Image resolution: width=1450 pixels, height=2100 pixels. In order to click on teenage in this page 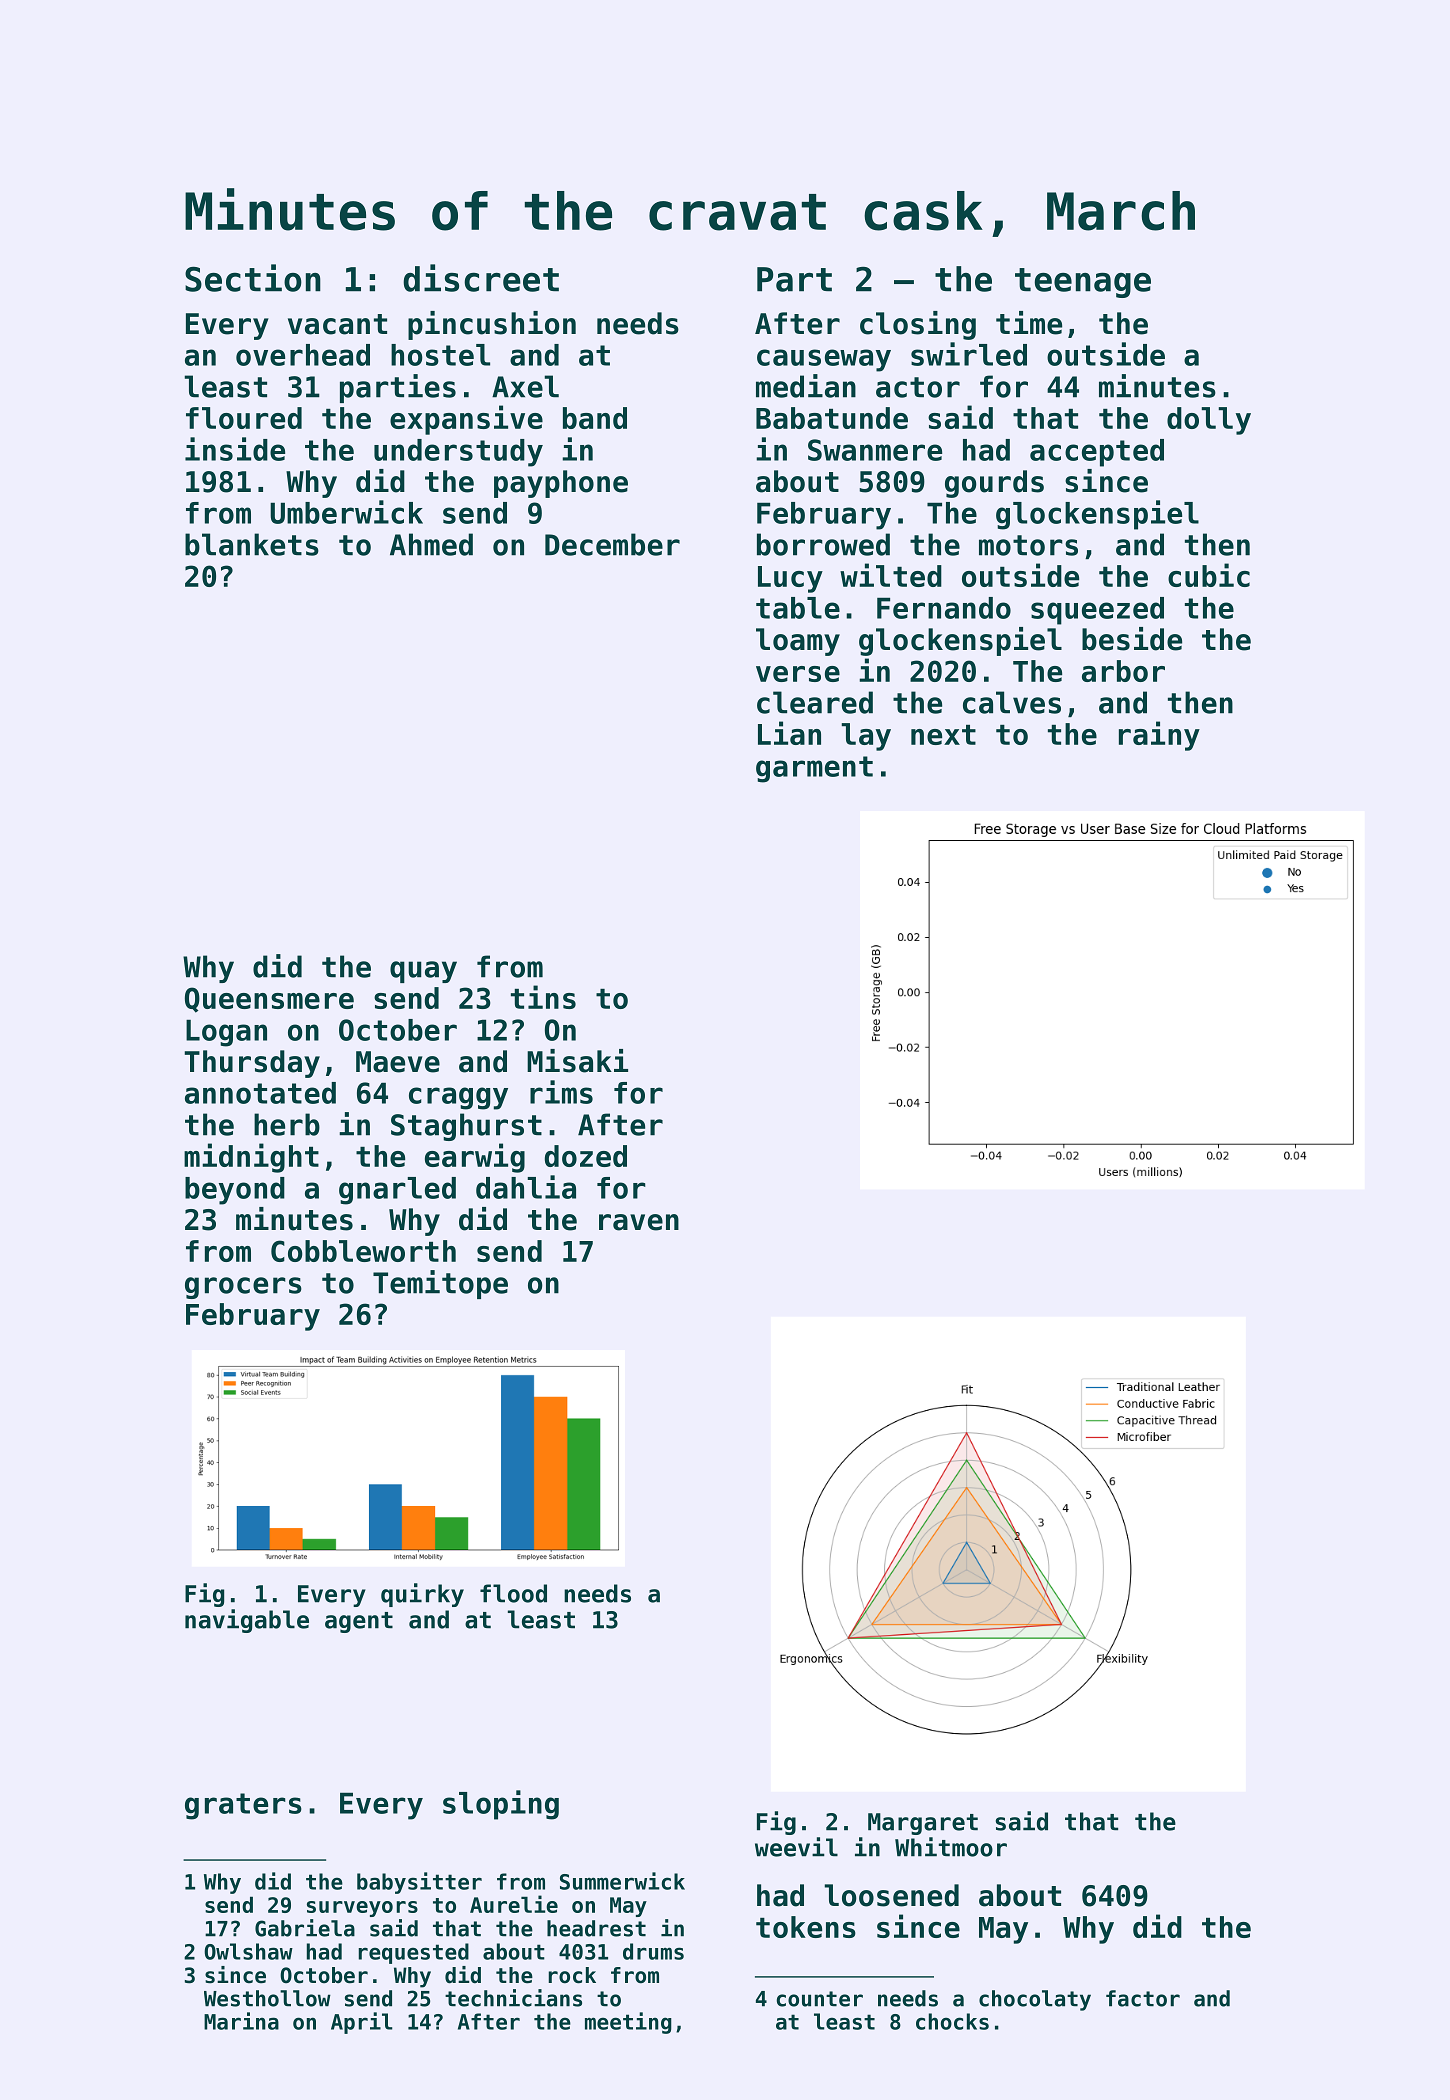, I will do `click(1083, 283)`.
